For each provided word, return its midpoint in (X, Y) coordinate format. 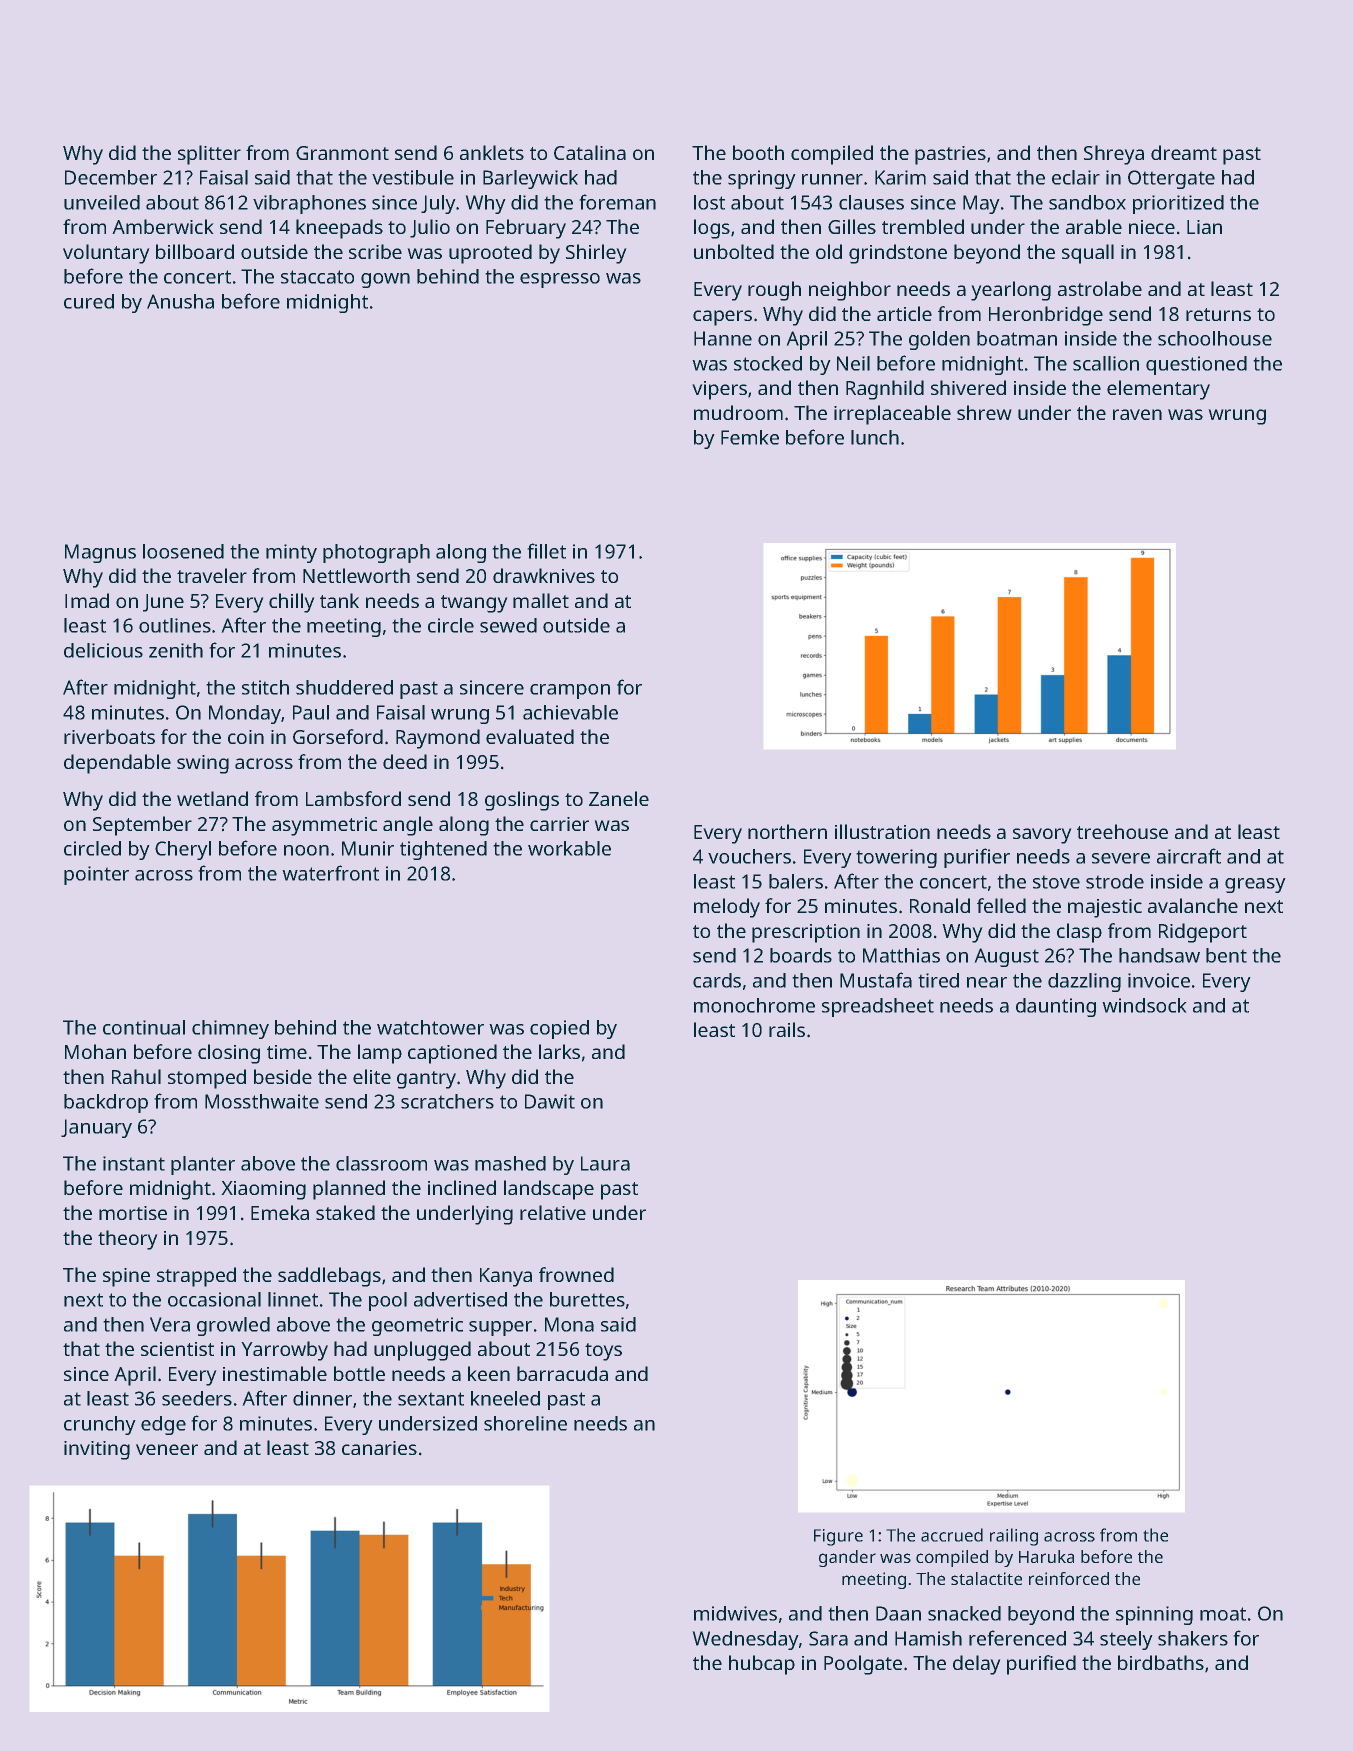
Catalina (590, 152)
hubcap (762, 1665)
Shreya (1114, 155)
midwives (735, 1613)
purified (1041, 1665)
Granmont (342, 153)
